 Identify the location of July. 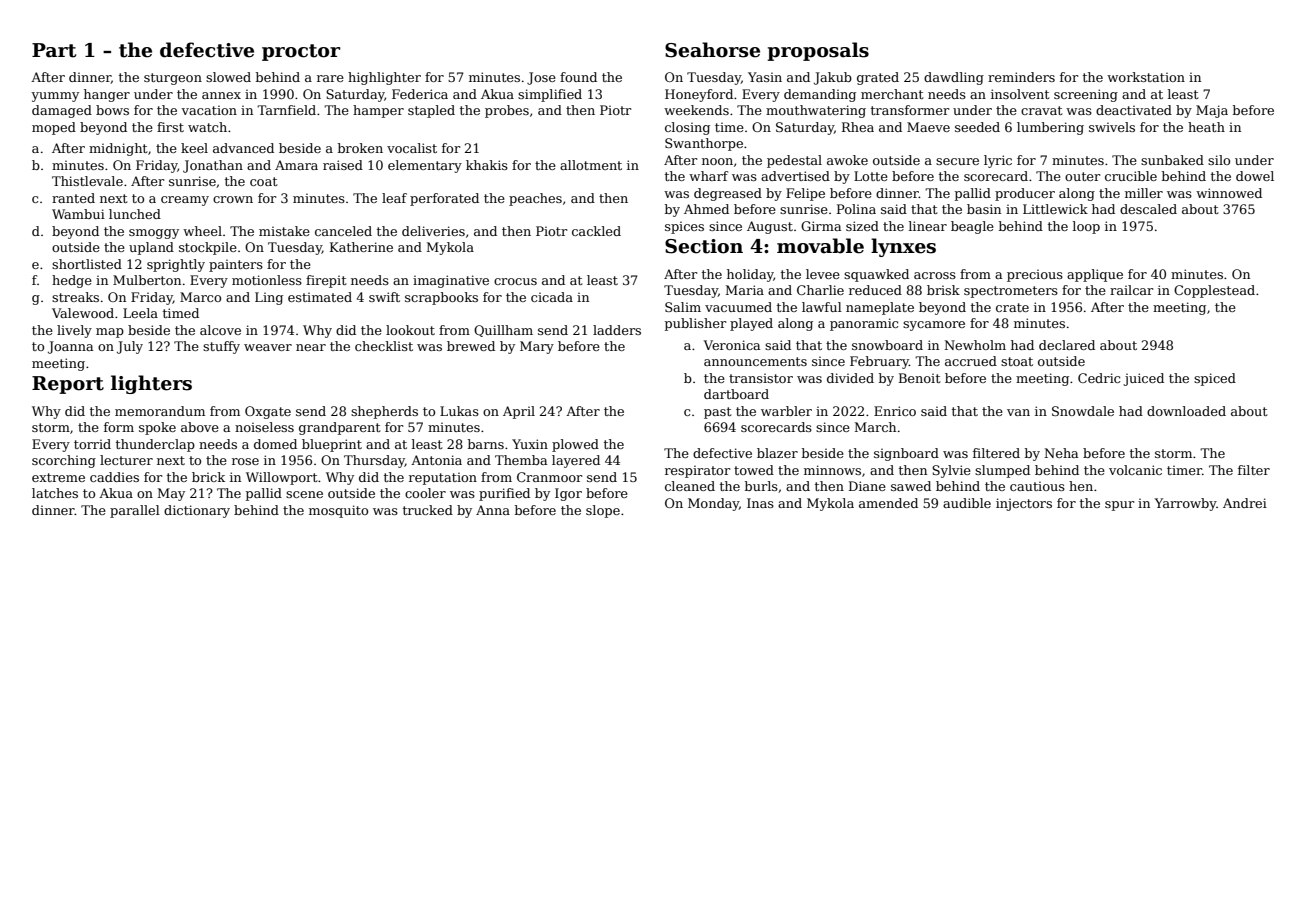
(130, 347).
